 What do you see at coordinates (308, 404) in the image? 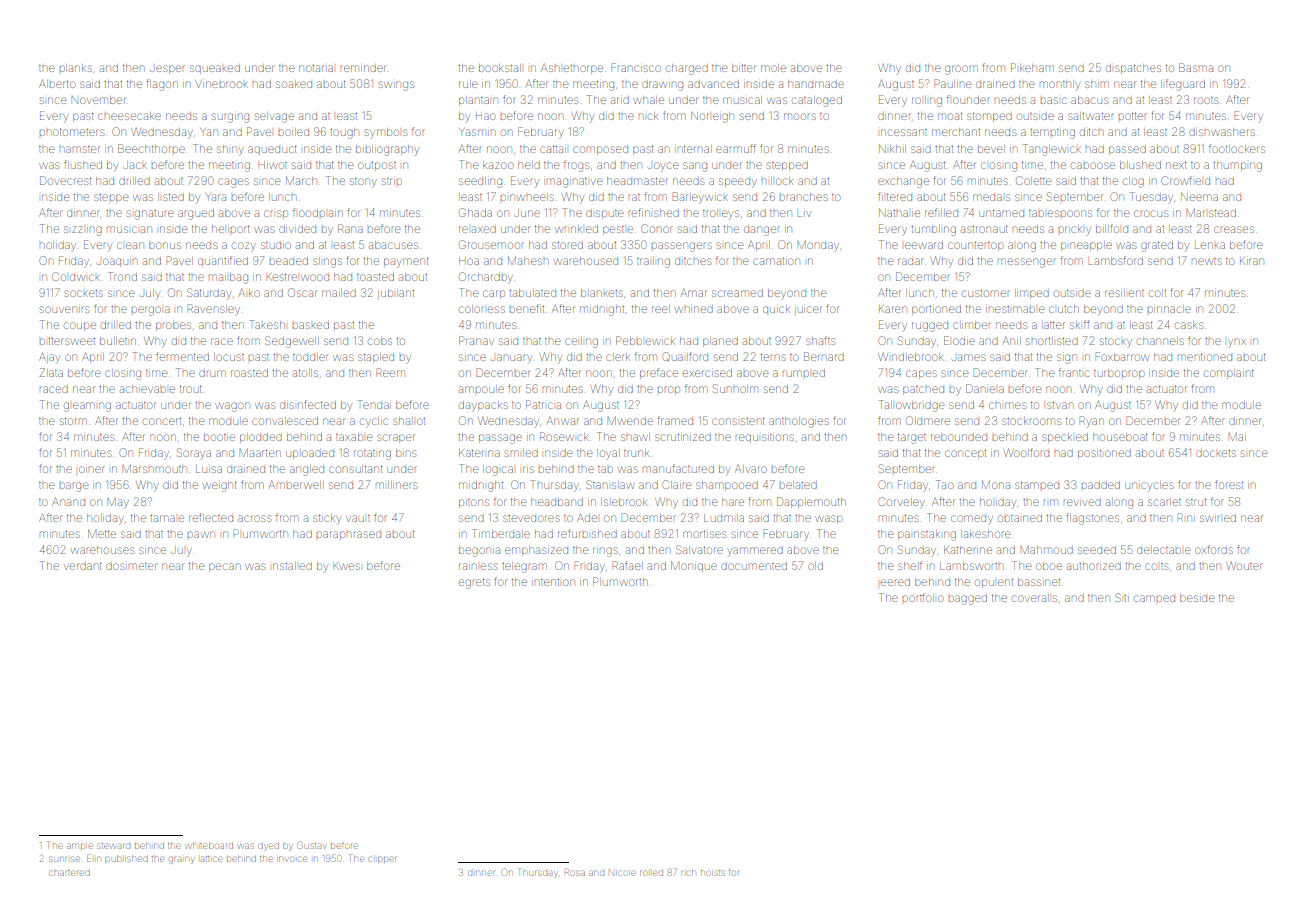
I see `disinfected` at bounding box center [308, 404].
